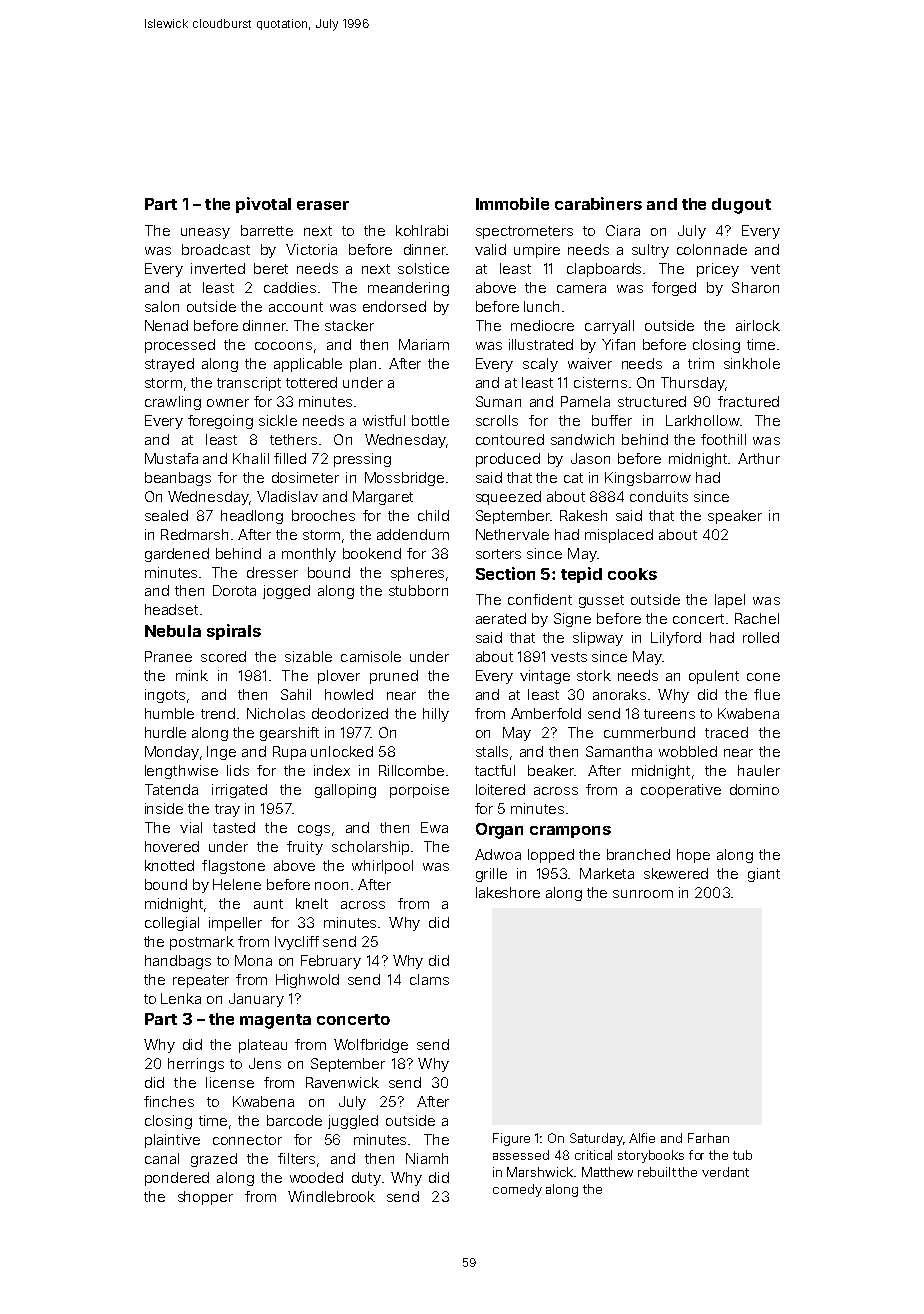 The height and width of the document is (1314, 924). Describe the element at coordinates (648, 479) in the document. I see `Kingsbarrow` at that location.
